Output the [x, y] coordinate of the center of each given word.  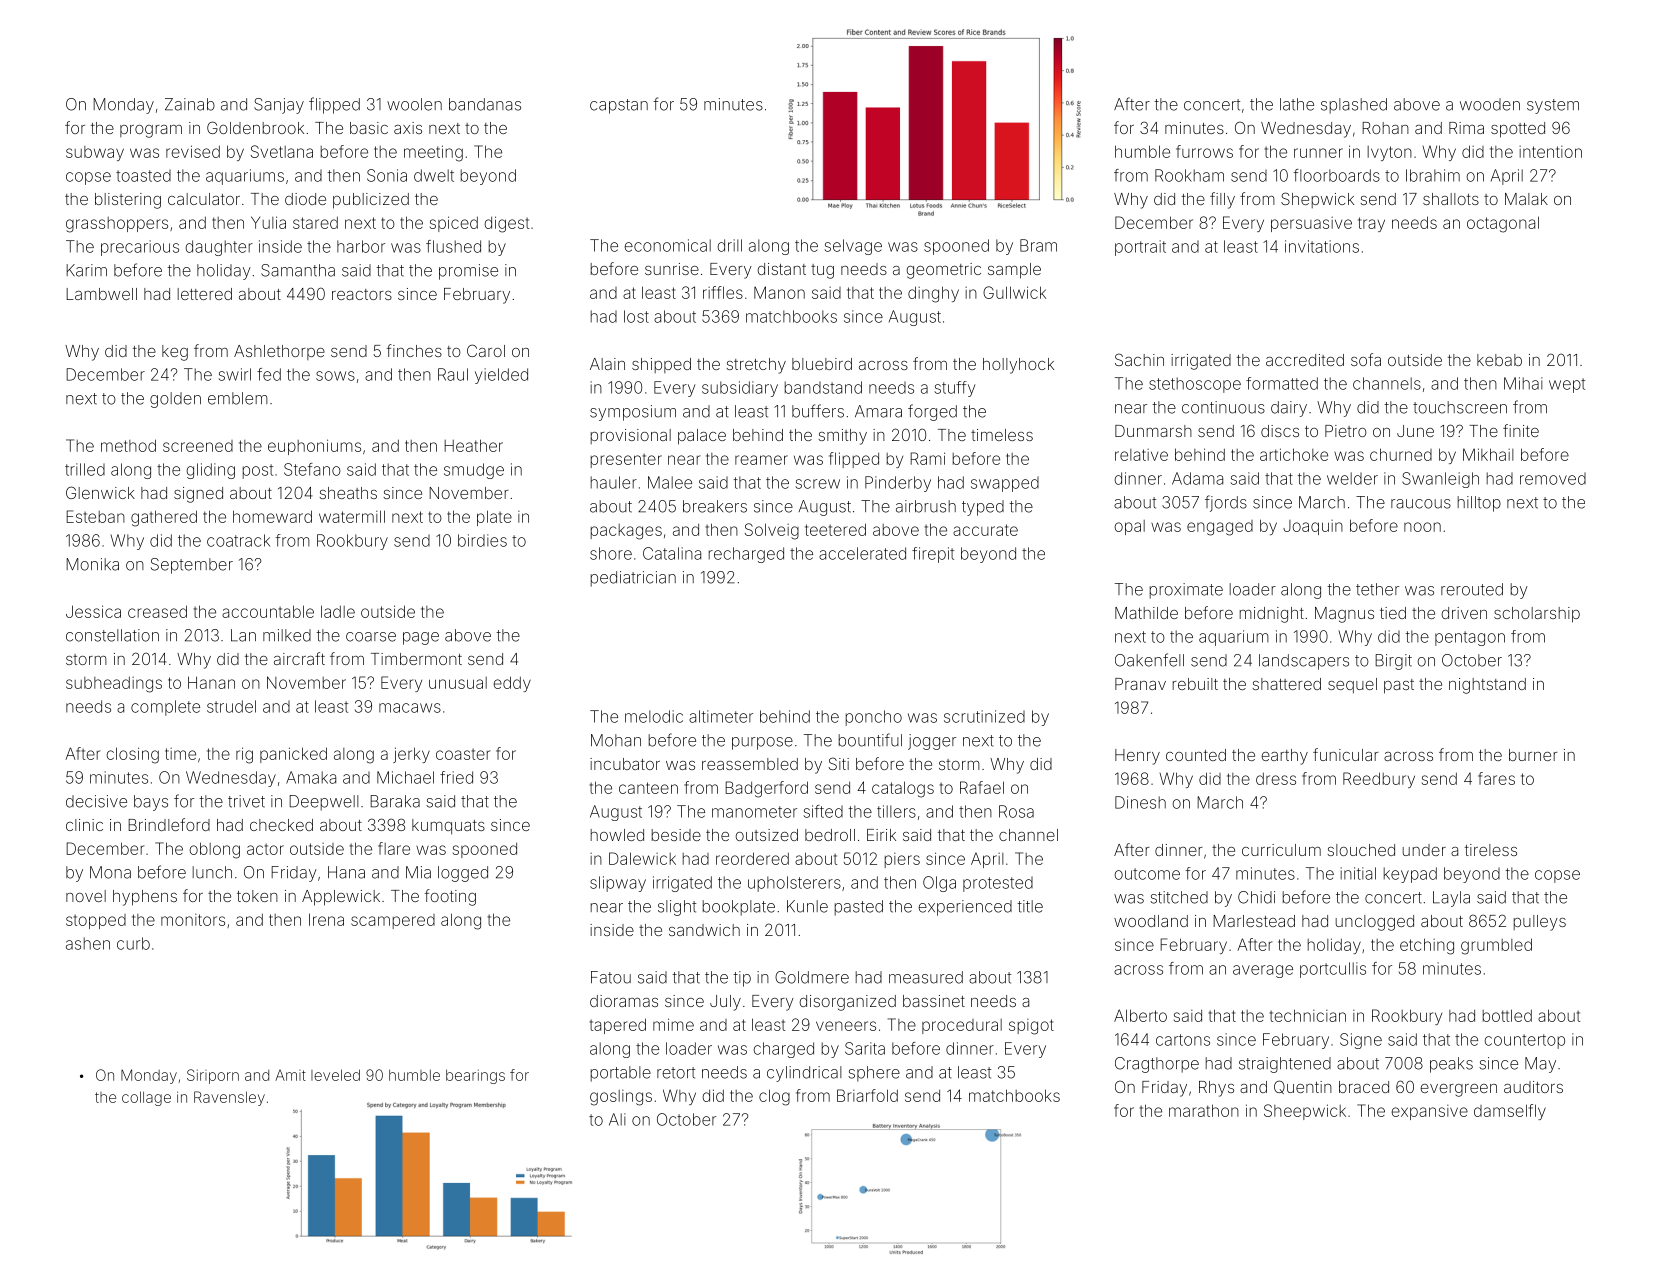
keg [175, 353]
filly [1222, 200]
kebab [1499, 360]
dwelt [434, 175]
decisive [96, 801]
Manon [779, 292]
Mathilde [1146, 613]
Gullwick [1014, 292]
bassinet [934, 1001]
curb [133, 943]
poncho [874, 718]
